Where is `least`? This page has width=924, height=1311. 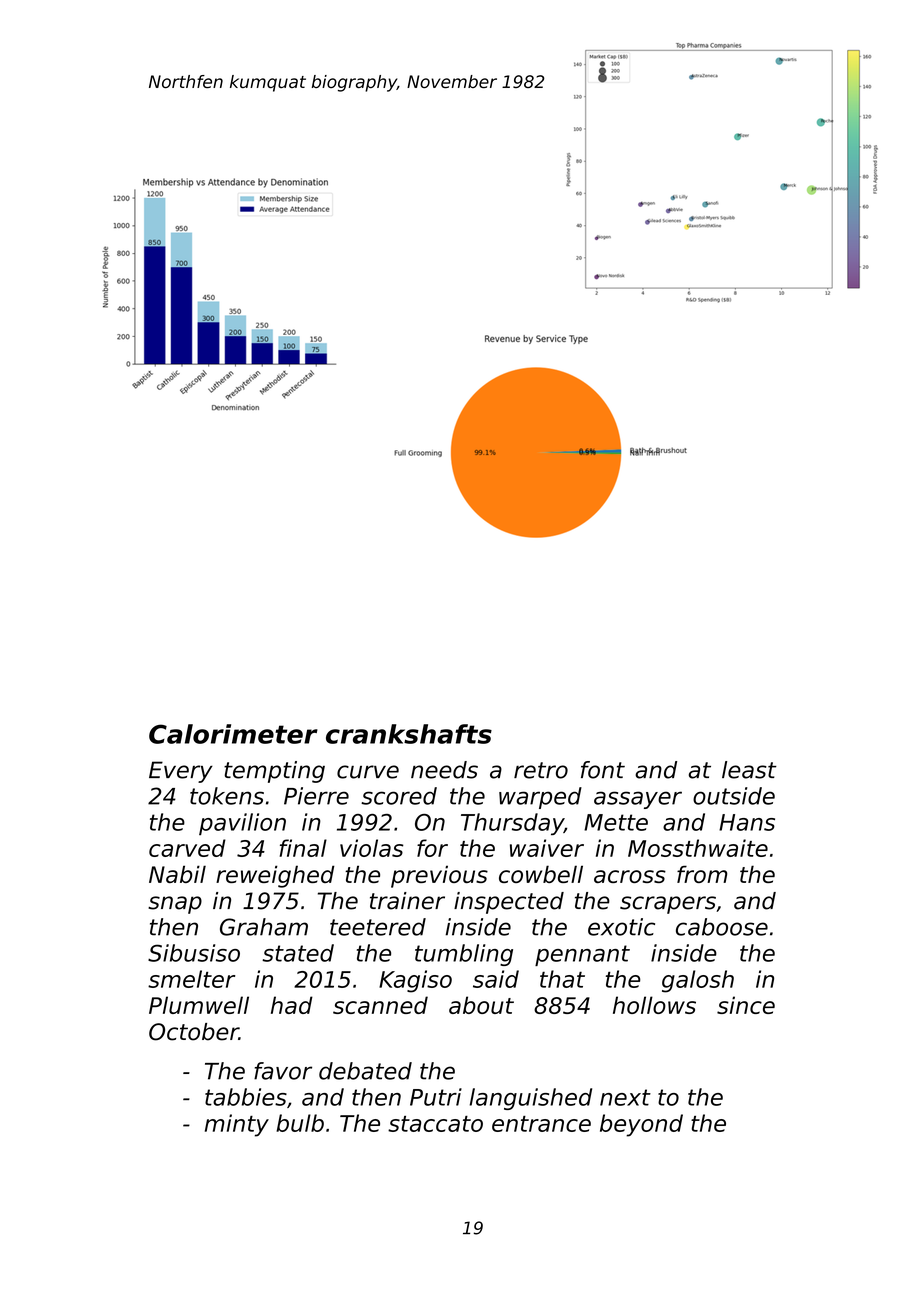
least is located at coordinates (749, 770).
